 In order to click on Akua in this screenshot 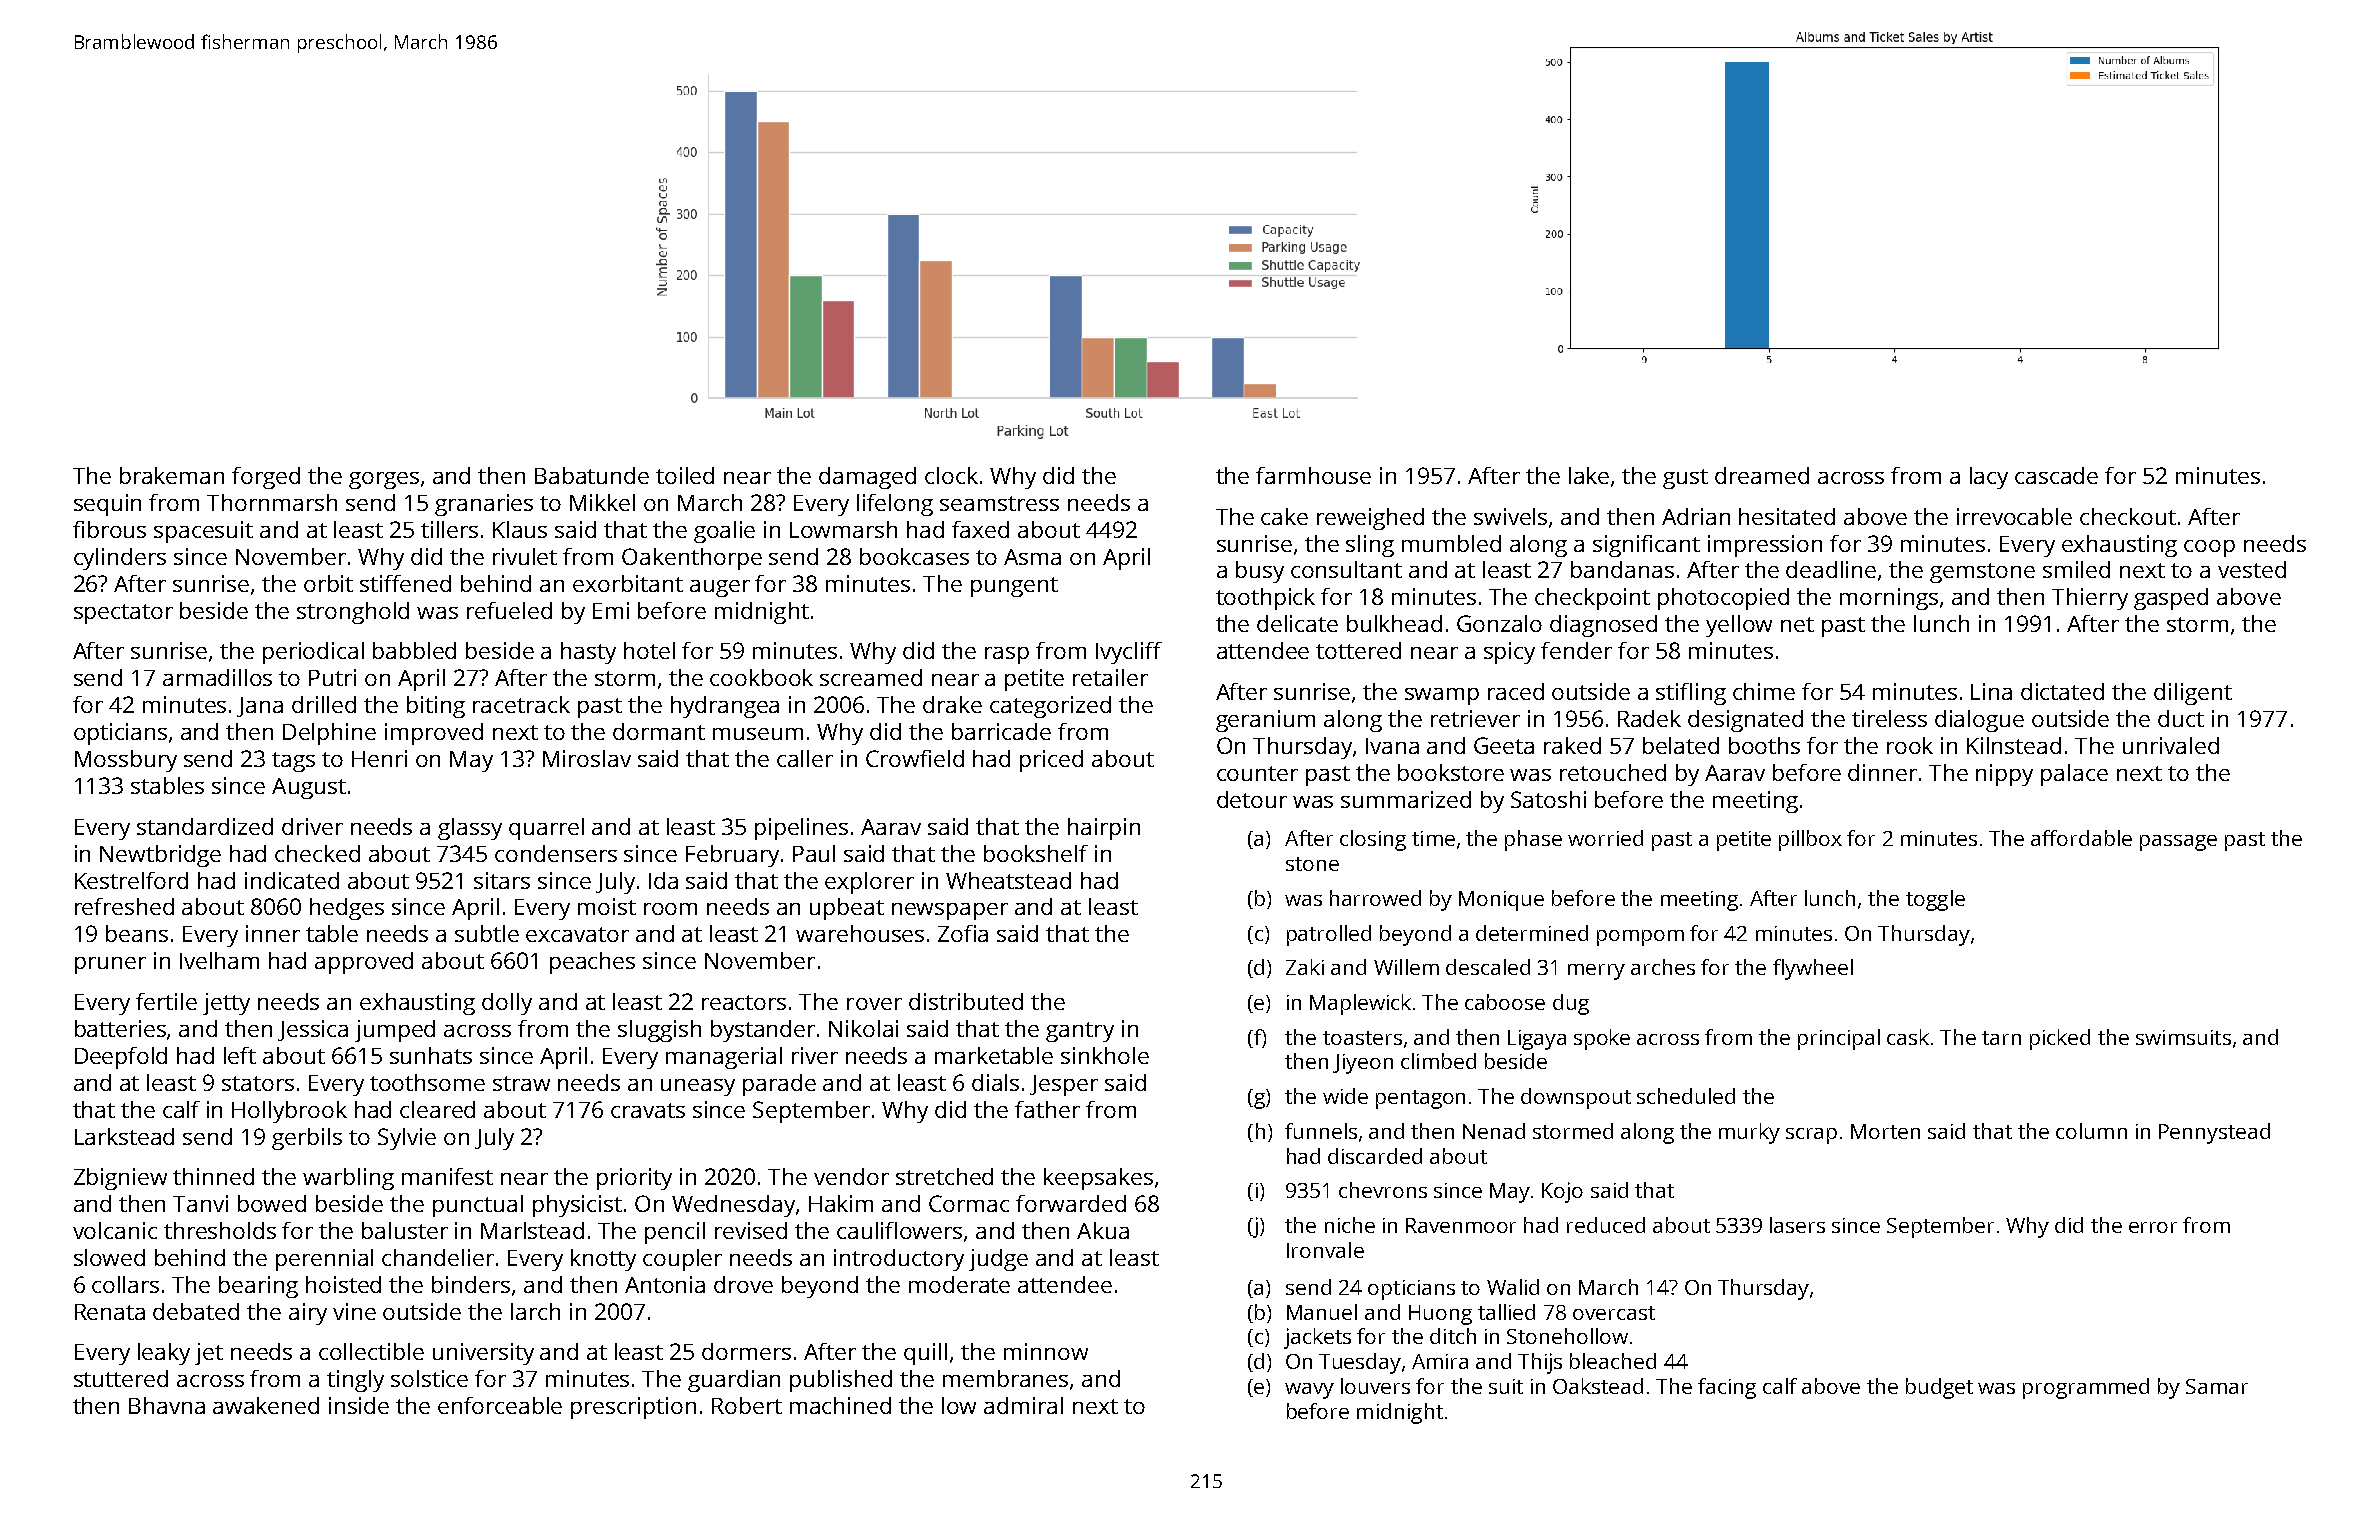, I will do `click(1103, 1230)`.
